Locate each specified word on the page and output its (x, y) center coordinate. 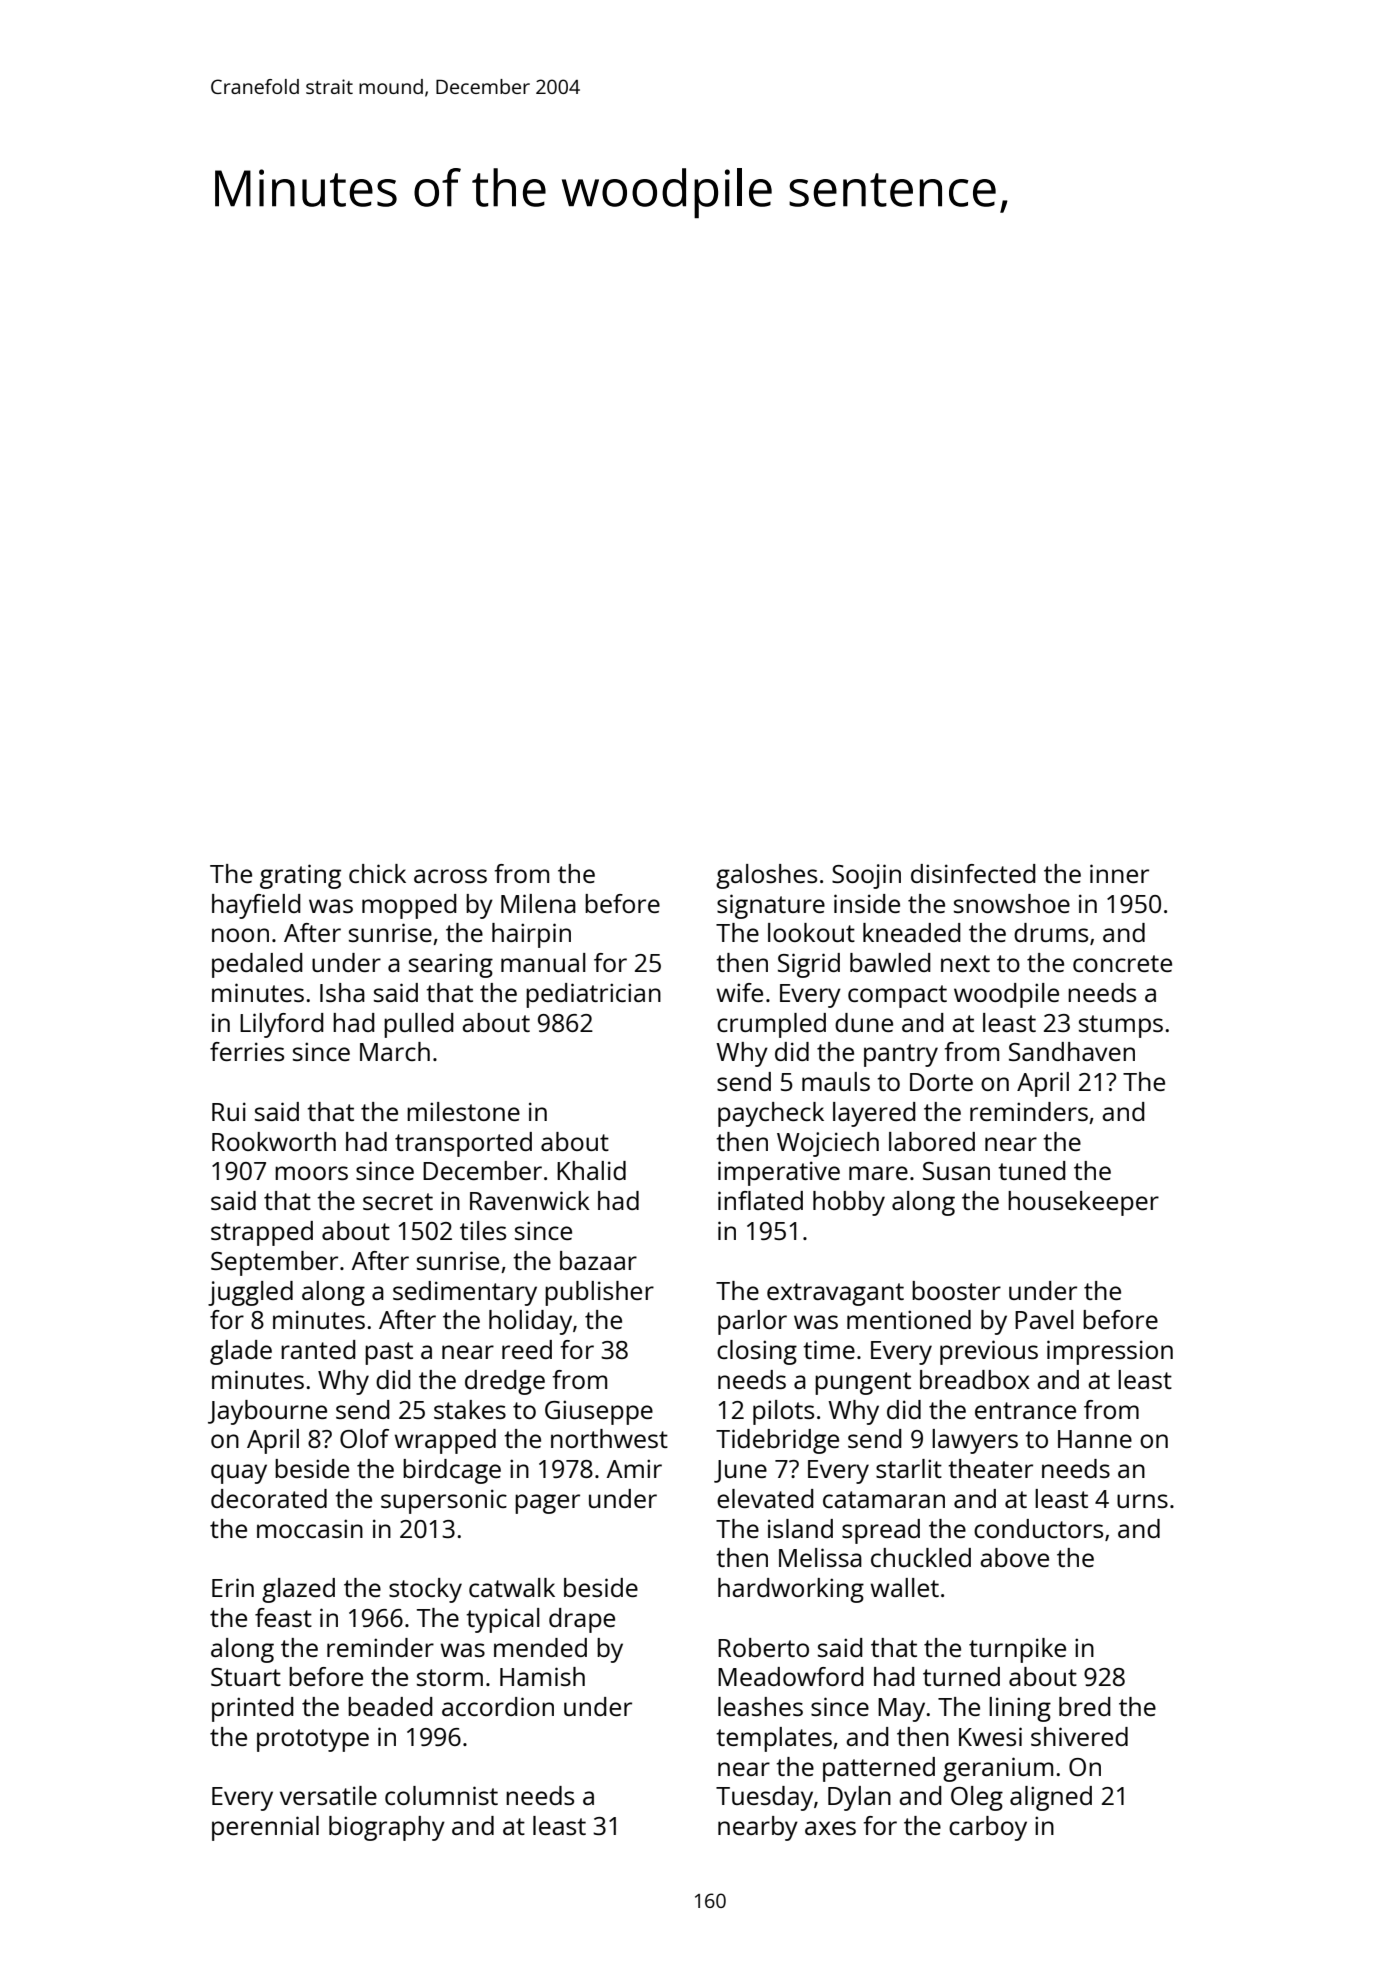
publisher (599, 1293)
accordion (498, 1706)
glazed (298, 1590)
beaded (390, 1706)
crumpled (771, 1025)
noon (240, 935)
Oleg (977, 1798)
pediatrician (593, 995)
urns (1142, 1501)
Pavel (1044, 1319)
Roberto (763, 1647)
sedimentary (465, 1293)
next (965, 963)
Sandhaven (1072, 1051)
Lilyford (282, 1025)
